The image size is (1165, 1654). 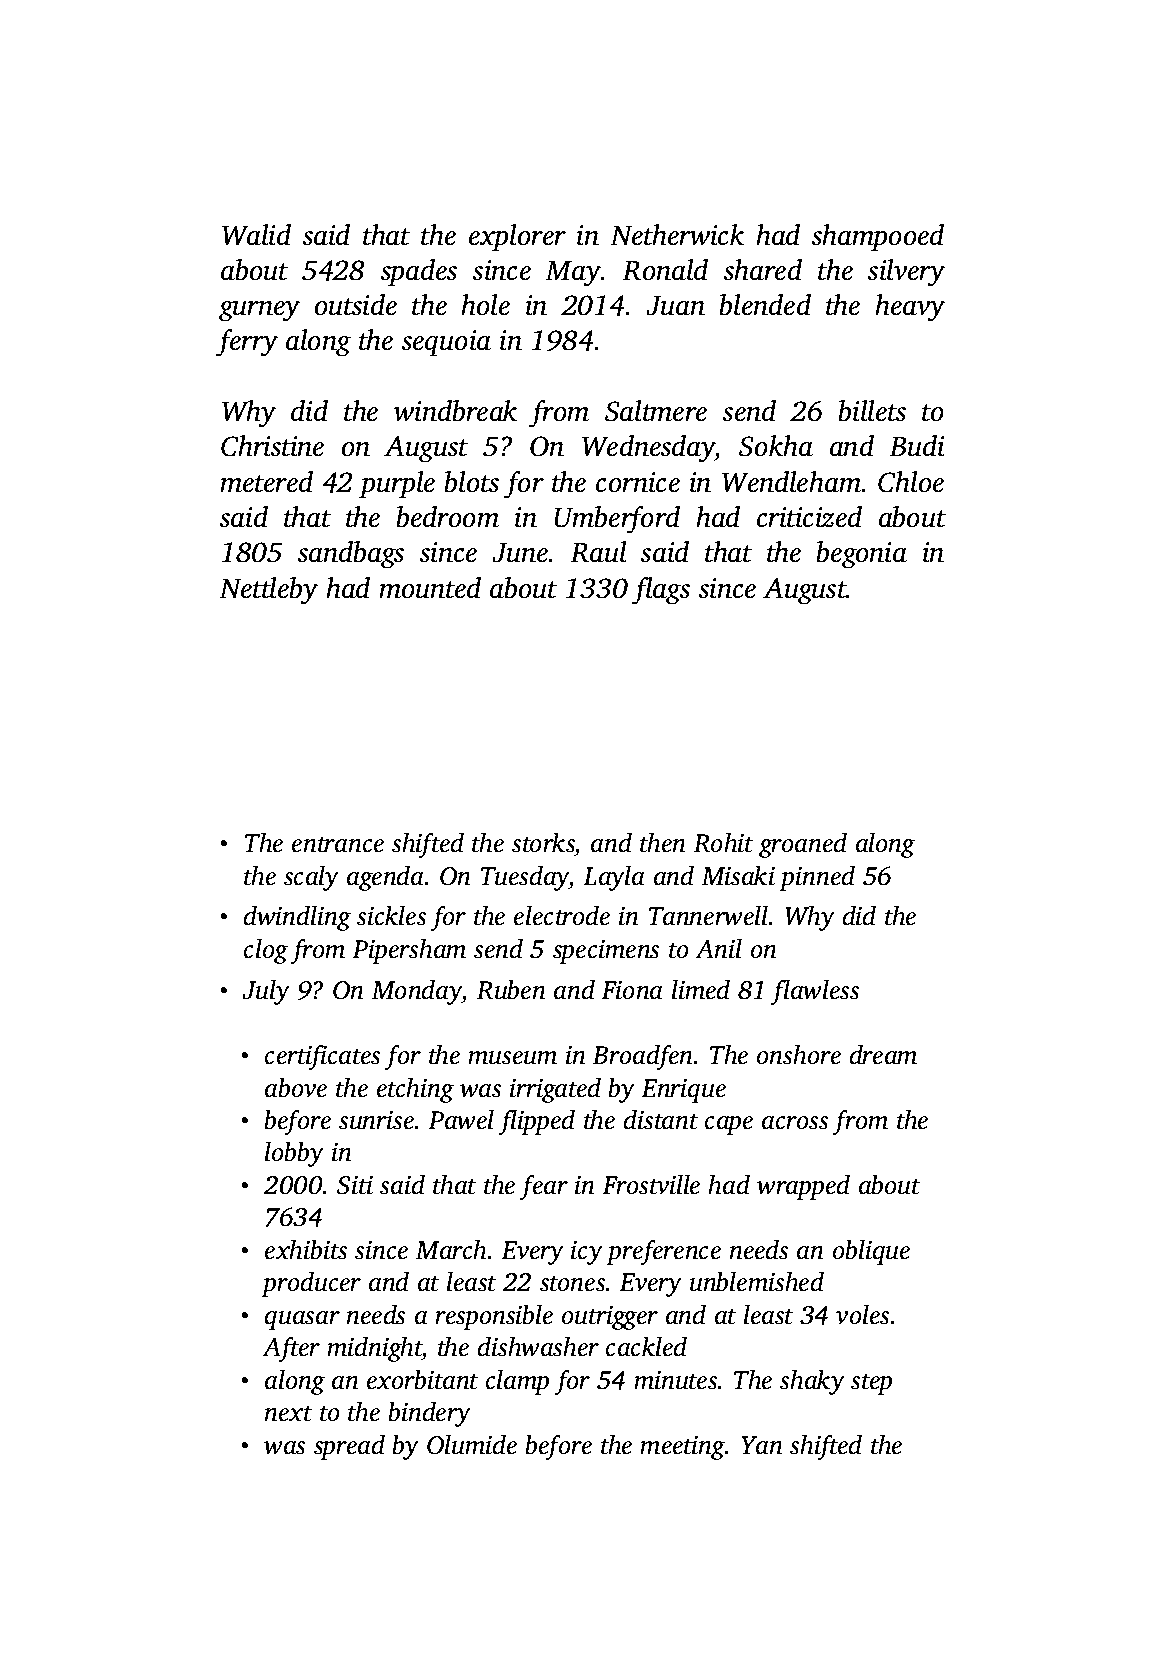 I want to click on Layla, so click(x=614, y=878).
